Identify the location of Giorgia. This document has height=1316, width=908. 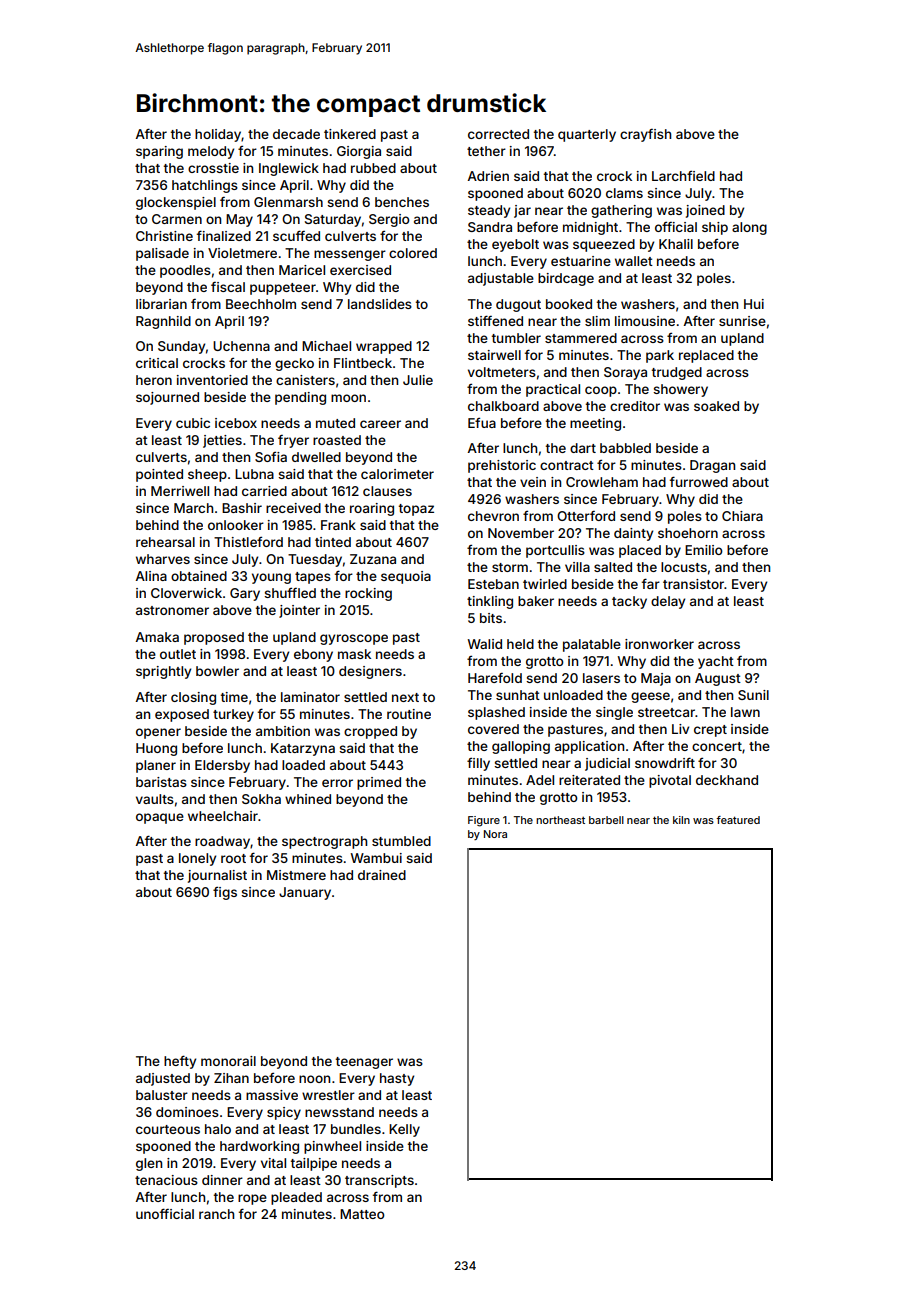
(359, 152).
